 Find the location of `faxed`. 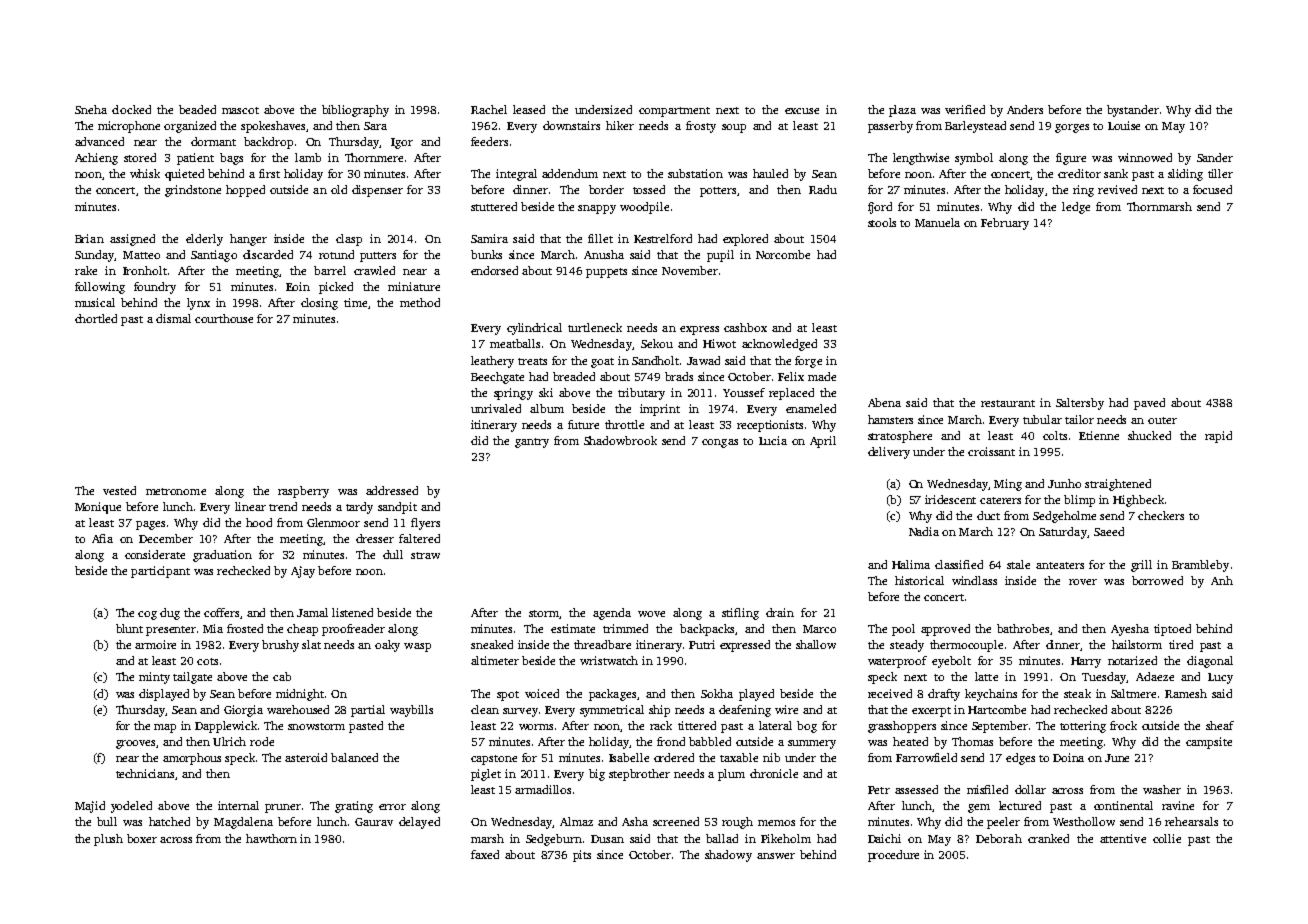

faxed is located at coordinates (485, 854).
